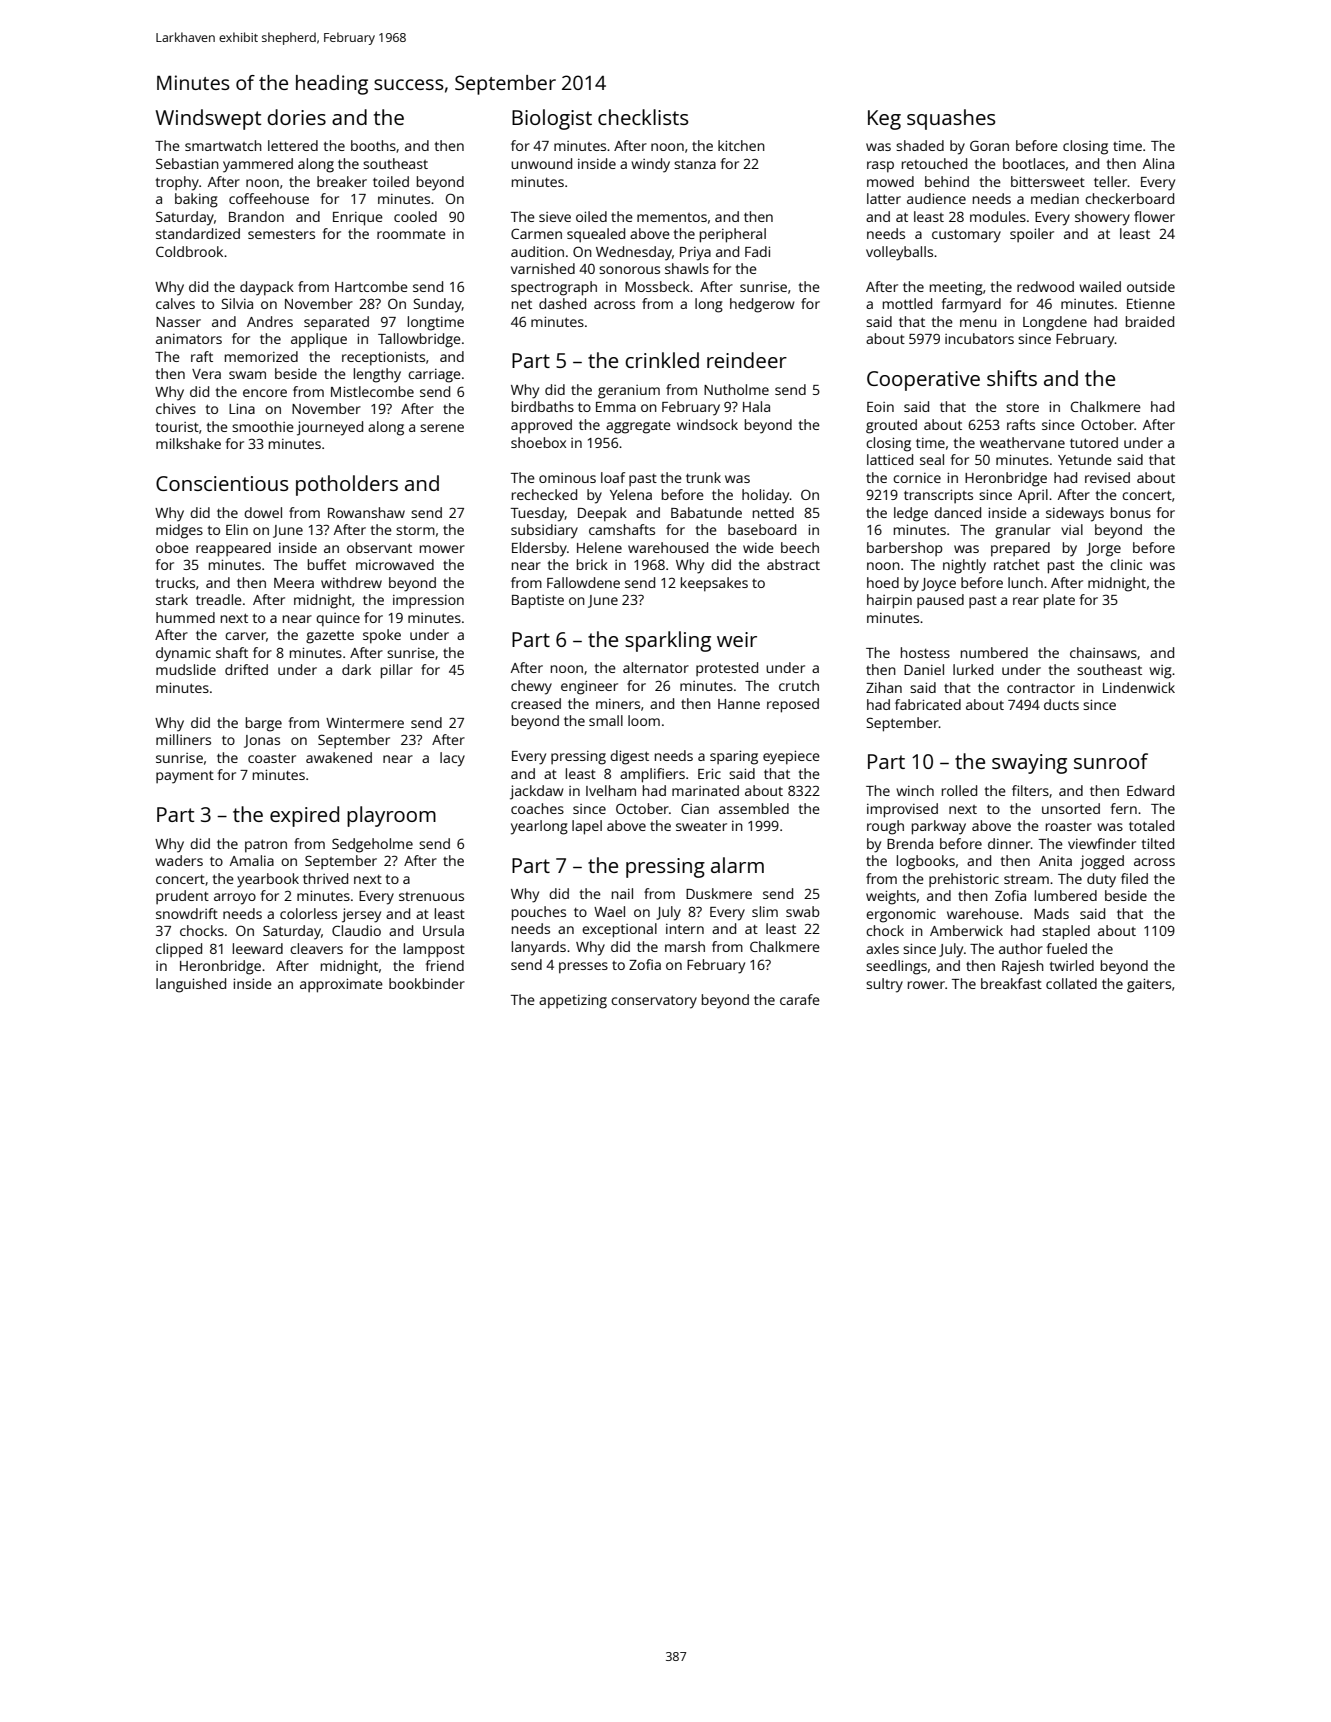 The image size is (1331, 1722). I want to click on dories, so click(296, 117).
